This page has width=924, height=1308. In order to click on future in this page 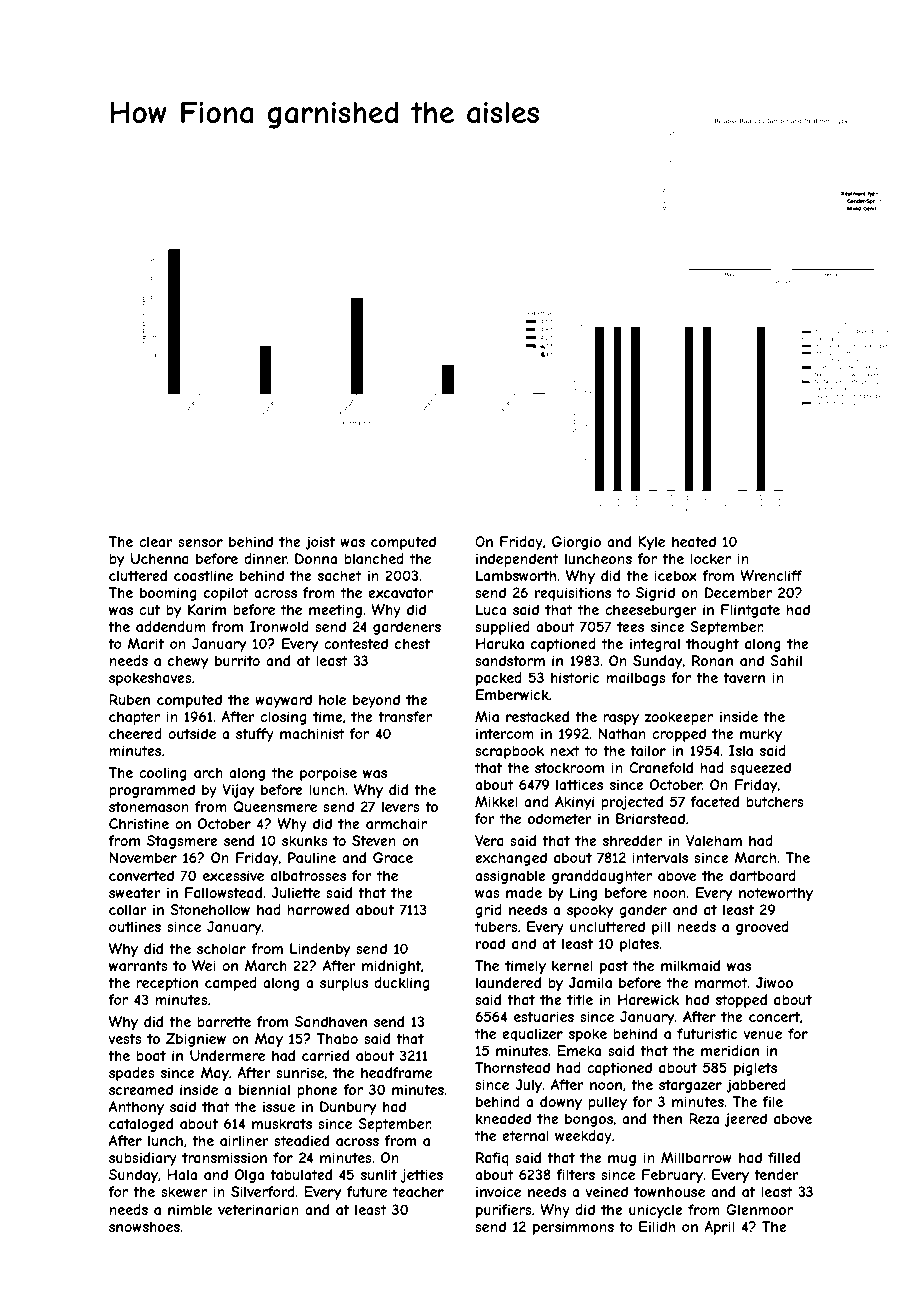, I will do `click(367, 1191)`.
